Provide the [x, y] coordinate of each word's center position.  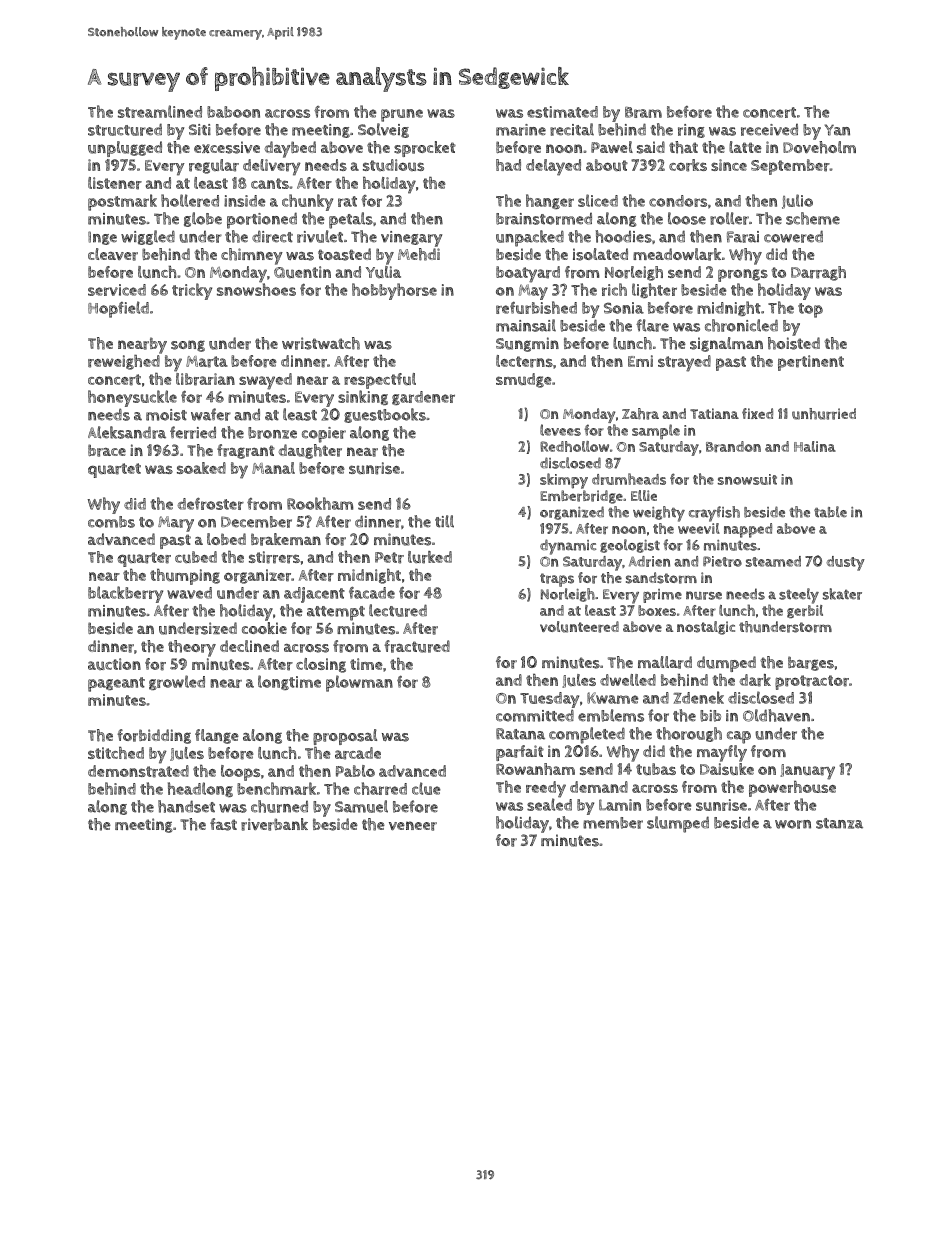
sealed [549, 804]
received [769, 130]
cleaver [113, 254]
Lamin [620, 805]
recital [572, 129]
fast [223, 824]
